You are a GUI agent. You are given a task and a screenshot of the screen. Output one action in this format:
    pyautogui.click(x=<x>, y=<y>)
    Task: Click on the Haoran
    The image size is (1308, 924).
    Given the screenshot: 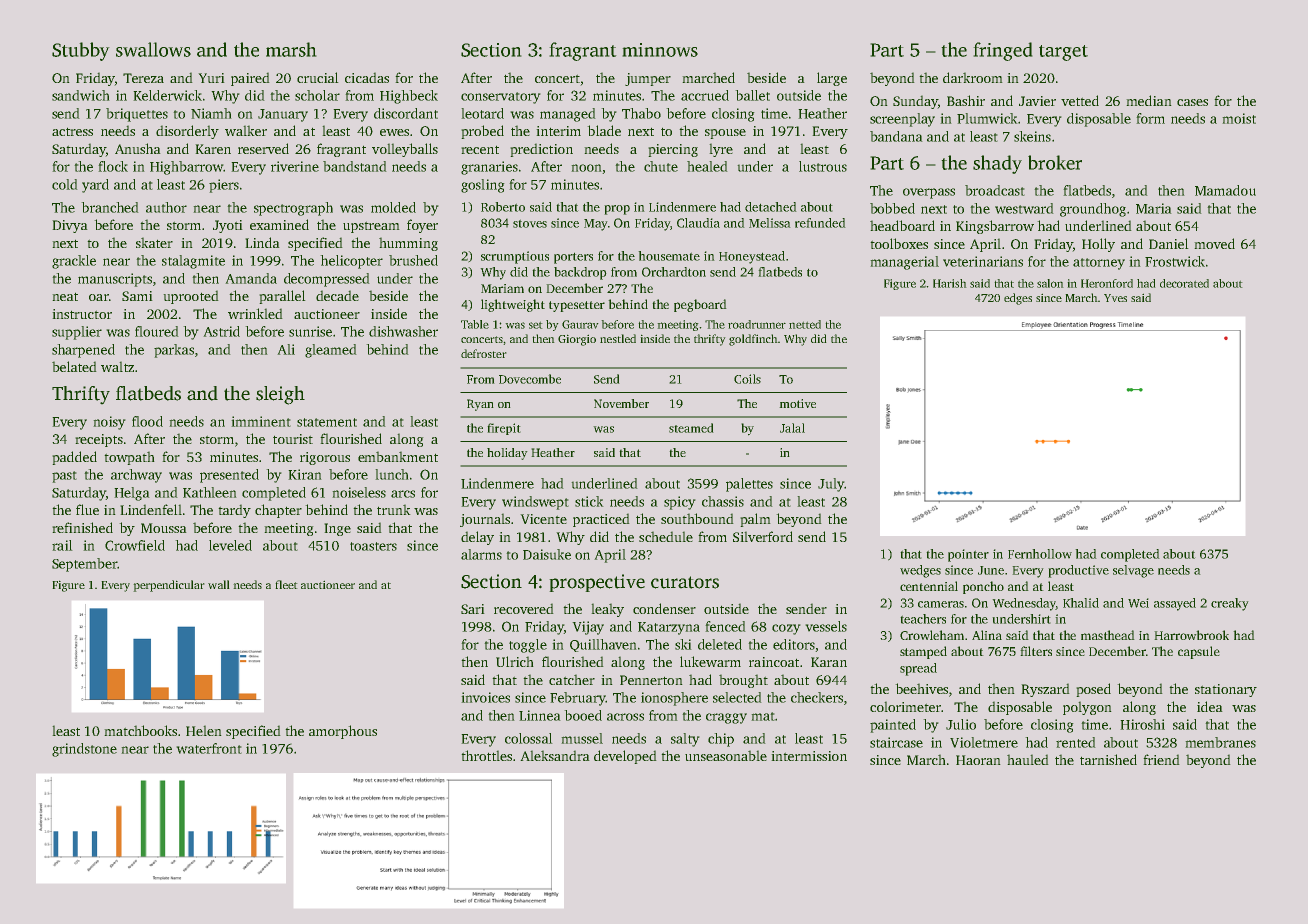 What is the action you would take?
    pyautogui.click(x=978, y=760)
